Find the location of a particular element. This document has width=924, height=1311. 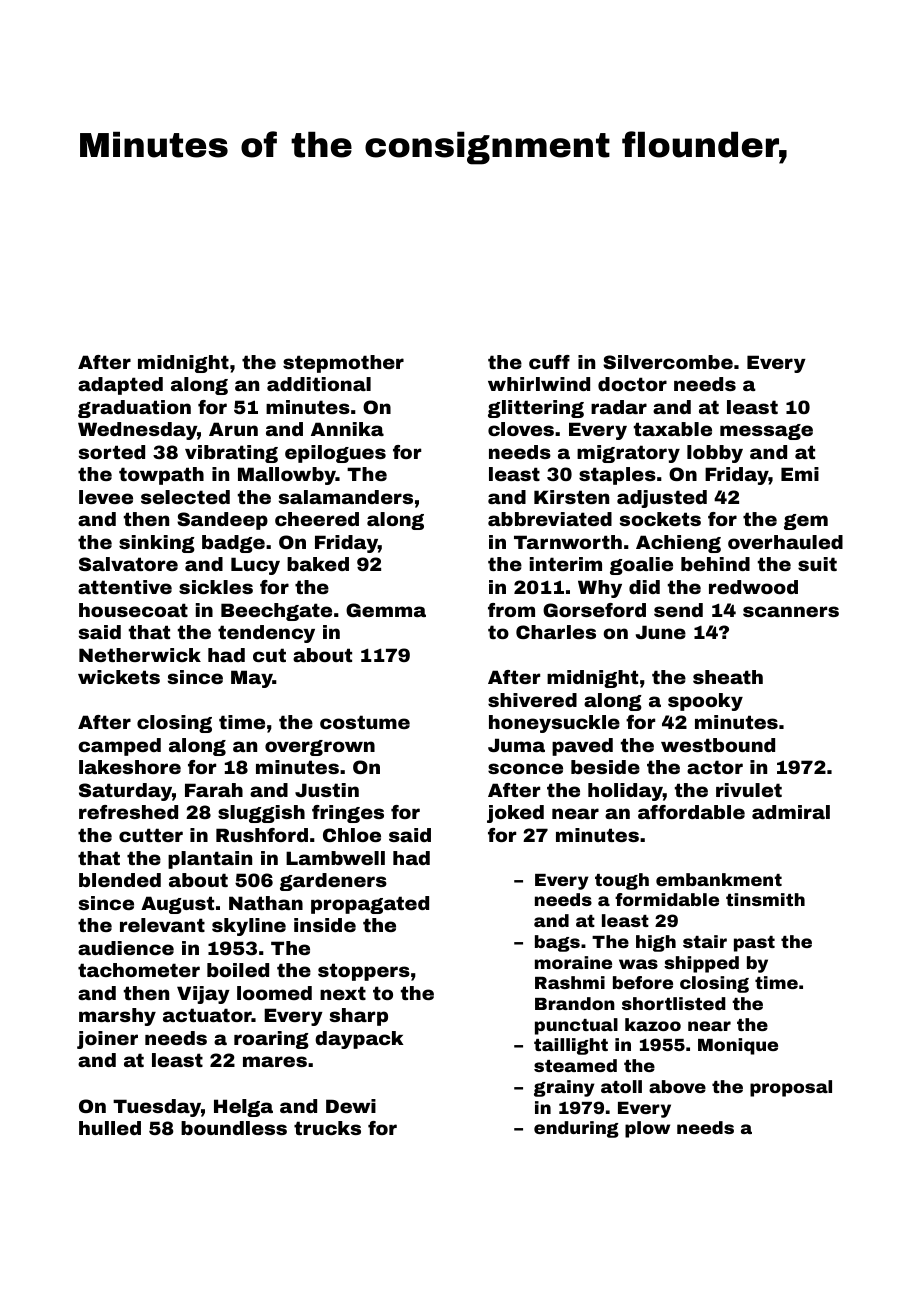

glittering is located at coordinates (536, 409).
